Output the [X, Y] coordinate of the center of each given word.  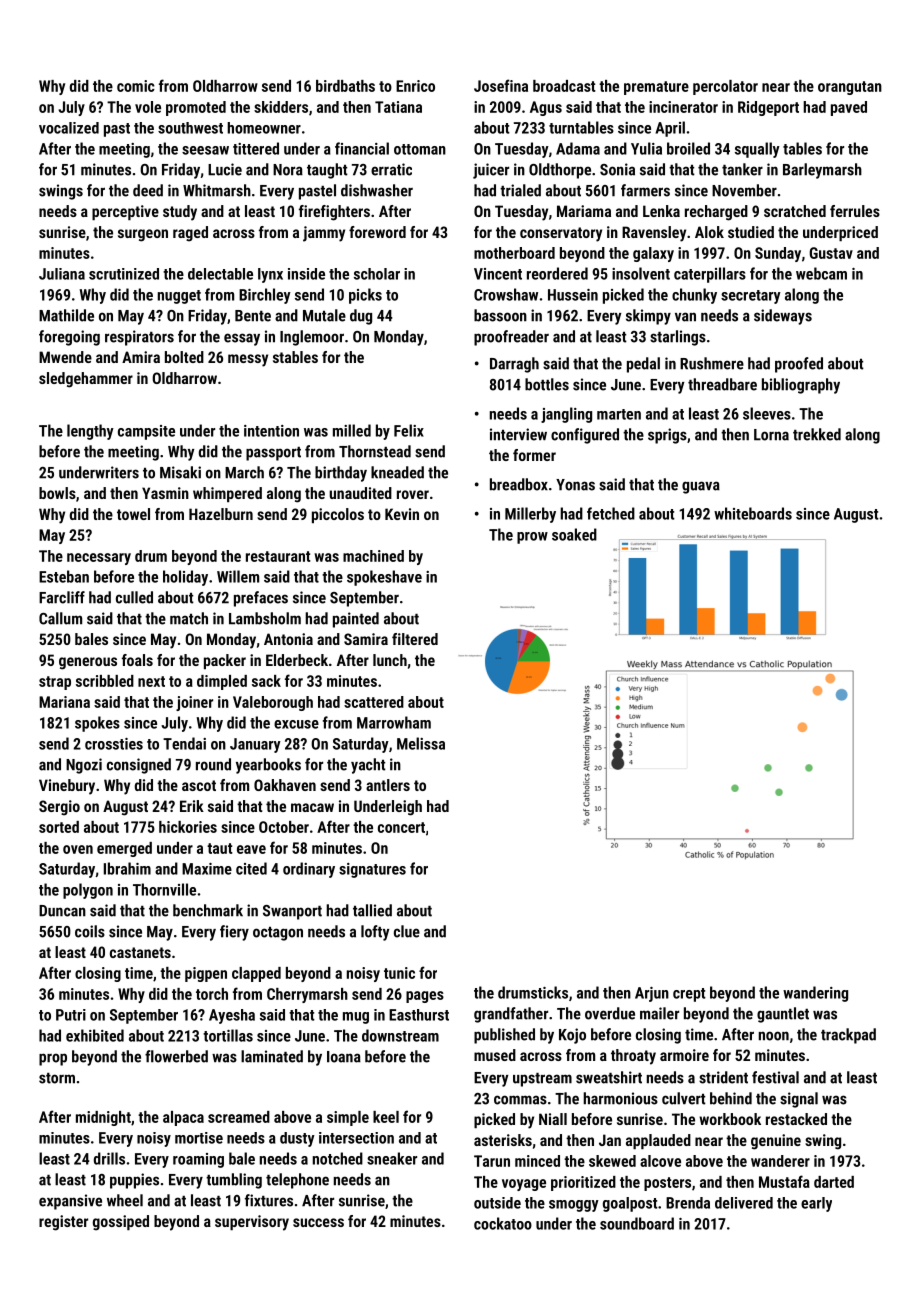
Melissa [421, 743]
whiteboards [753, 513]
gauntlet [783, 1015]
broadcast [564, 86]
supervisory [252, 1223]
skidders [281, 107]
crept [689, 995]
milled [352, 430]
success [318, 1222]
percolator [725, 87]
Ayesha [232, 1016]
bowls [57, 493]
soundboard [637, 1223]
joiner [194, 703]
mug [356, 1018]
